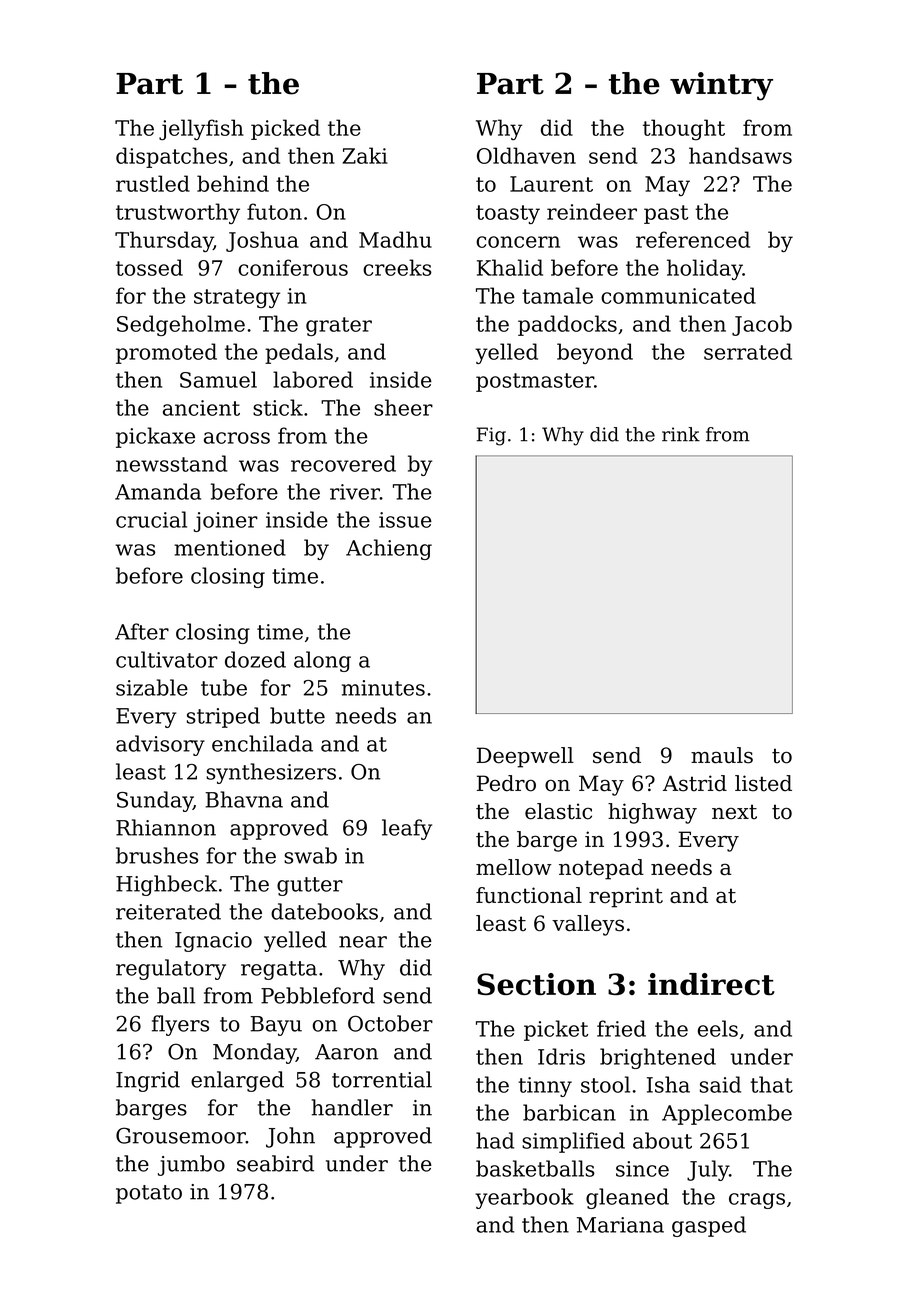 The width and height of the page is (908, 1316). Describe the element at coordinates (536, 984) in the page. I see `Section` at that location.
